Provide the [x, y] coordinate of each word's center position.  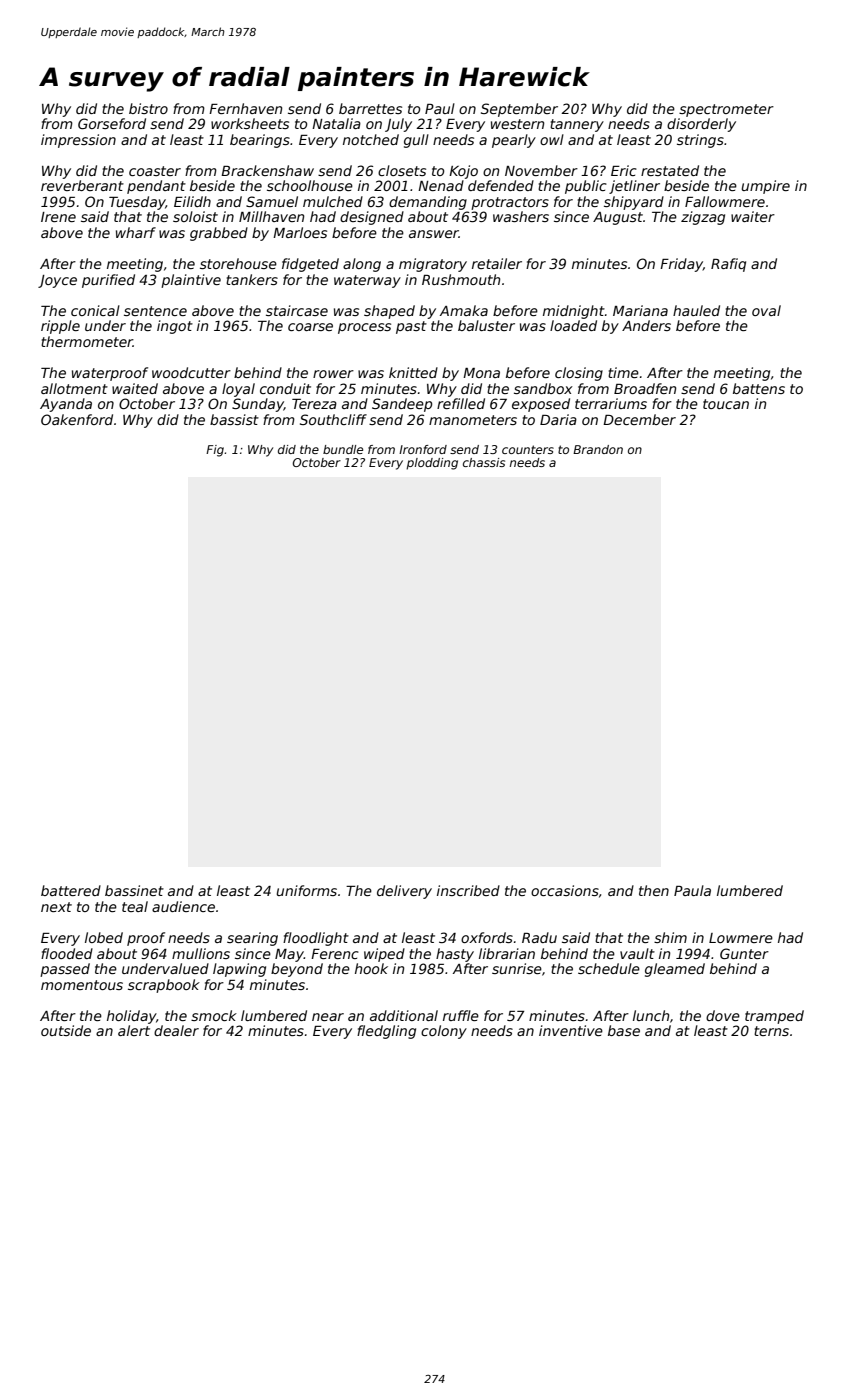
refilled [461, 403]
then [654, 890]
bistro [148, 108]
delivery [404, 892]
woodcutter [191, 372]
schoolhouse [310, 185]
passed [65, 970]
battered [71, 890]
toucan [726, 404]
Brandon [598, 449]
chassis [484, 462]
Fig [215, 451]
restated [670, 170]
